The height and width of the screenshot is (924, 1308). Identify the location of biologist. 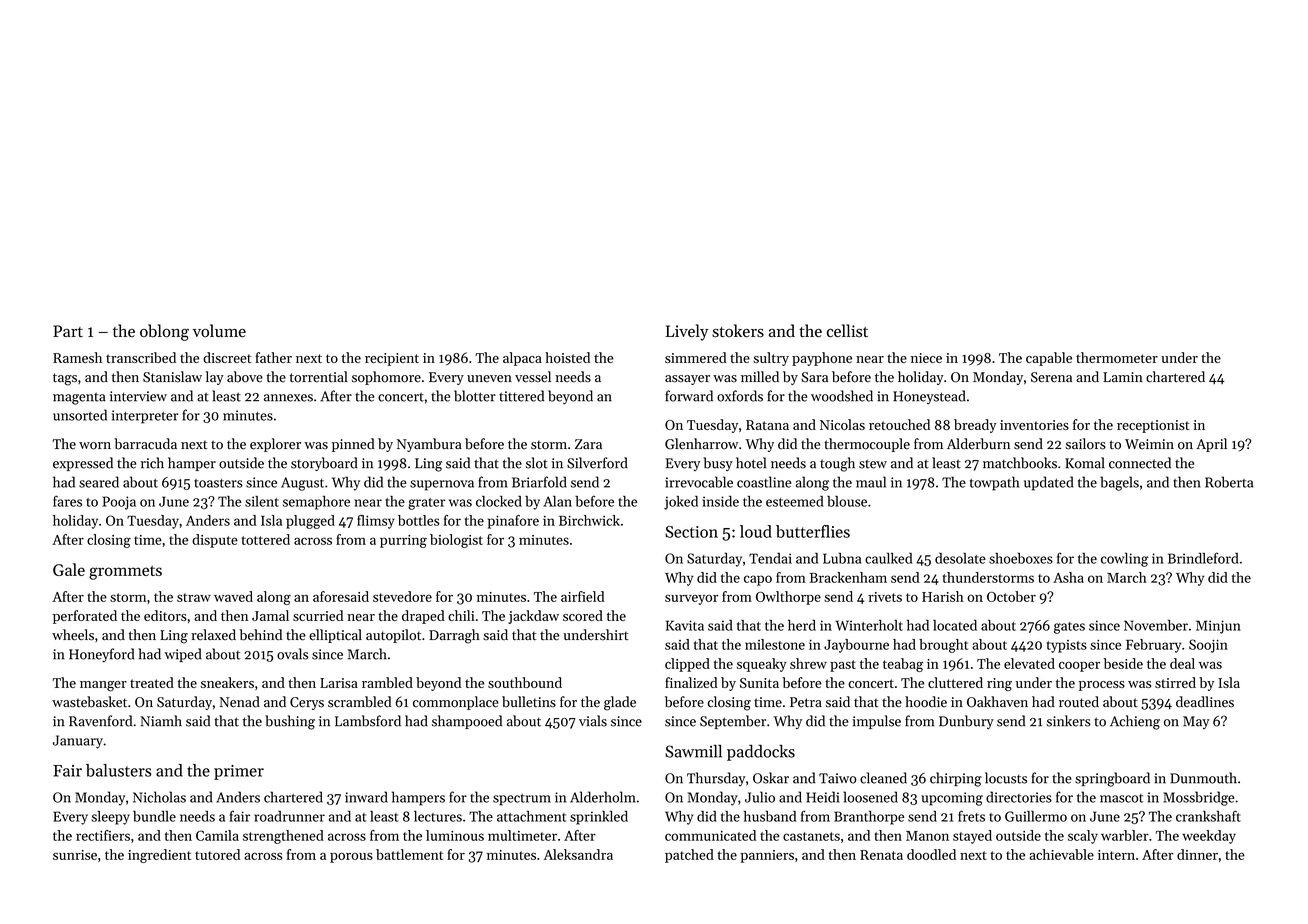
(456, 541).
